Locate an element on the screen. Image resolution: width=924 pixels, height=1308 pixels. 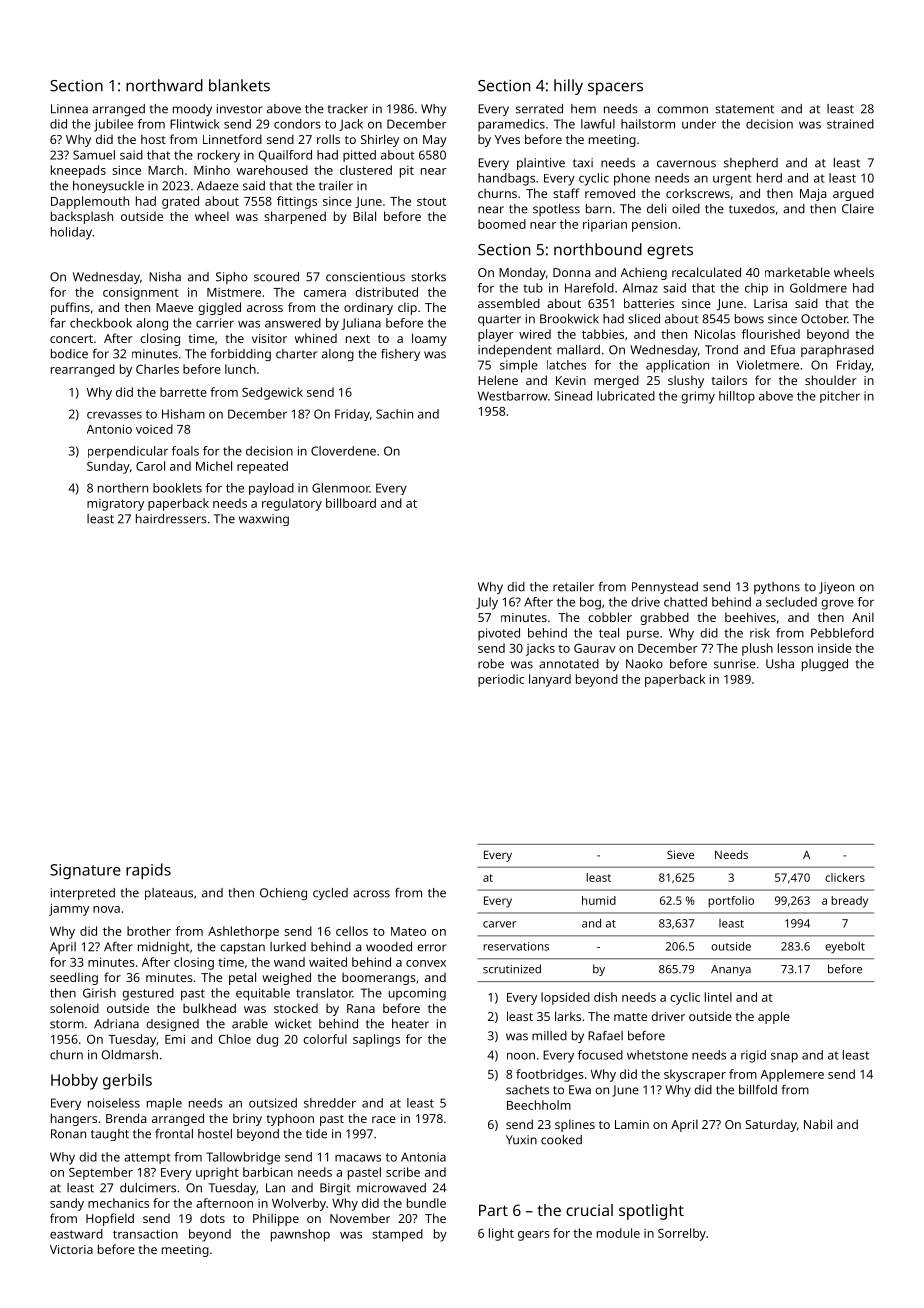
Part is located at coordinates (493, 1210).
